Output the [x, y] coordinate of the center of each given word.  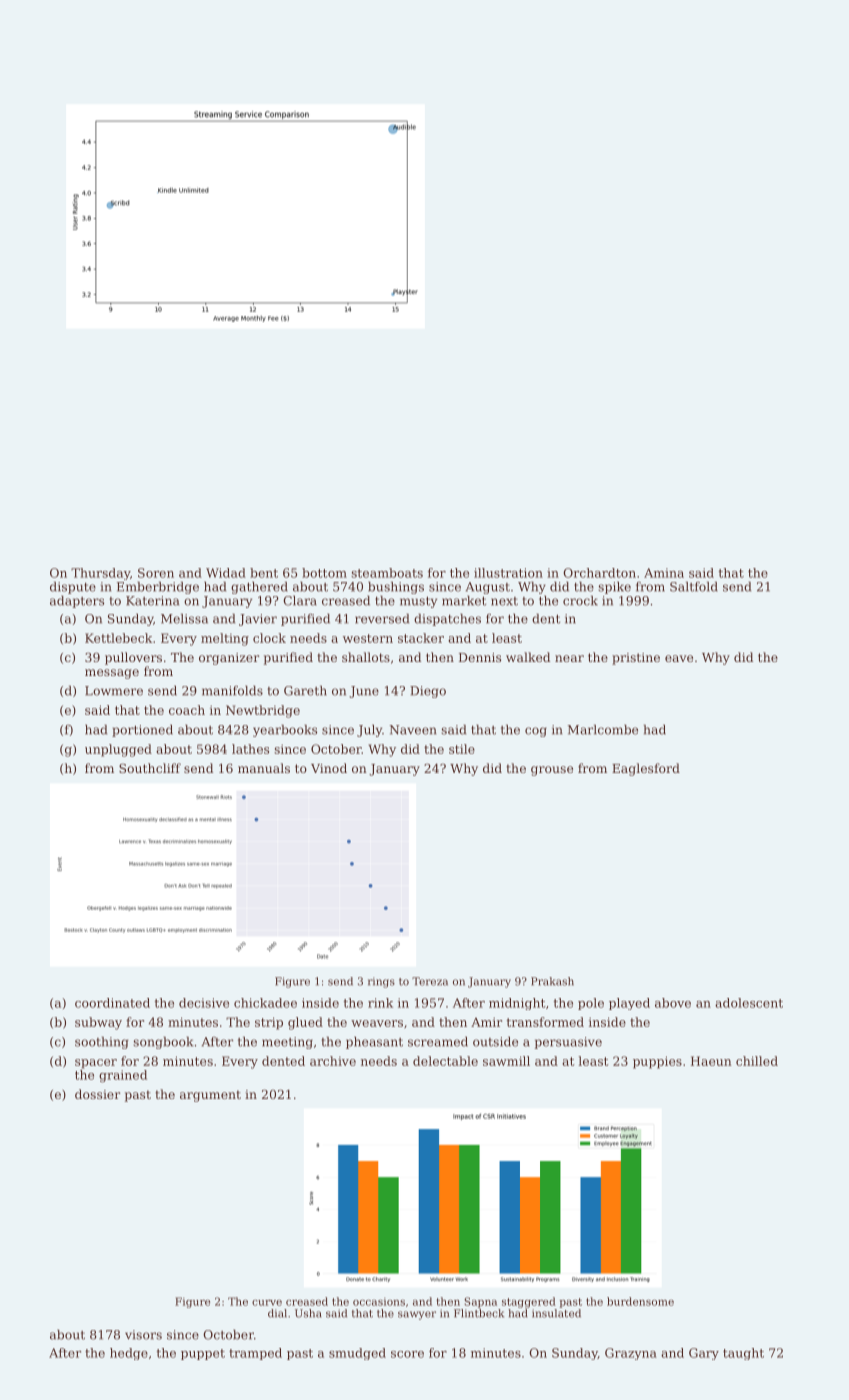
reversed [382, 618]
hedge [129, 1354]
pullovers [133, 658]
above [673, 1003]
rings [381, 982]
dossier [97, 1094]
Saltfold [694, 586]
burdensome [640, 1301]
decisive [204, 1003]
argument [210, 1096]
